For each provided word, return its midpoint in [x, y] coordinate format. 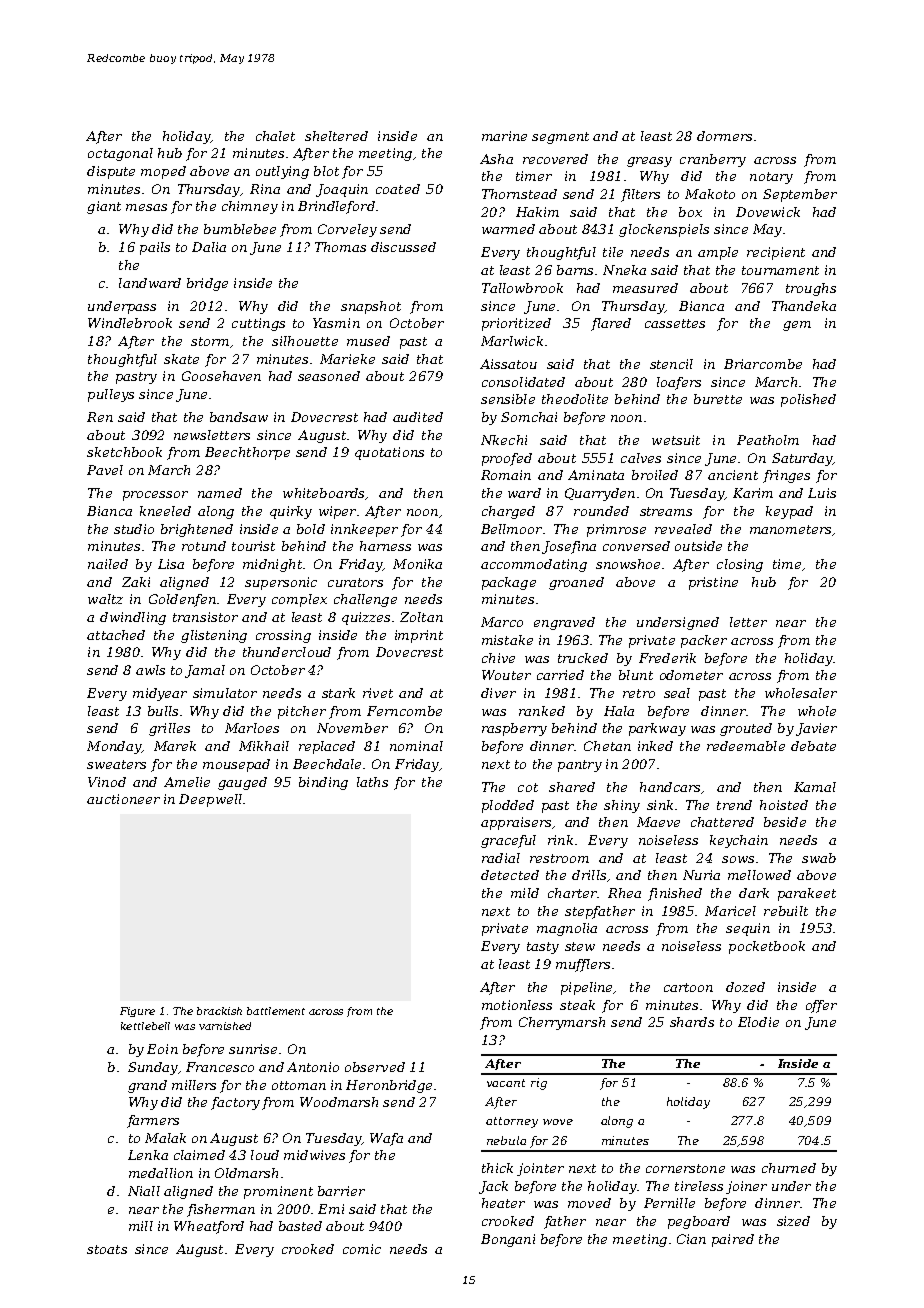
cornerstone [685, 1168]
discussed [403, 247]
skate [181, 359]
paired [733, 1240]
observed [375, 1067]
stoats [107, 1249]
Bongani [508, 1240]
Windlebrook [130, 323]
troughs [811, 289]
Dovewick [768, 212]
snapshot [371, 307]
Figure [137, 1012]
